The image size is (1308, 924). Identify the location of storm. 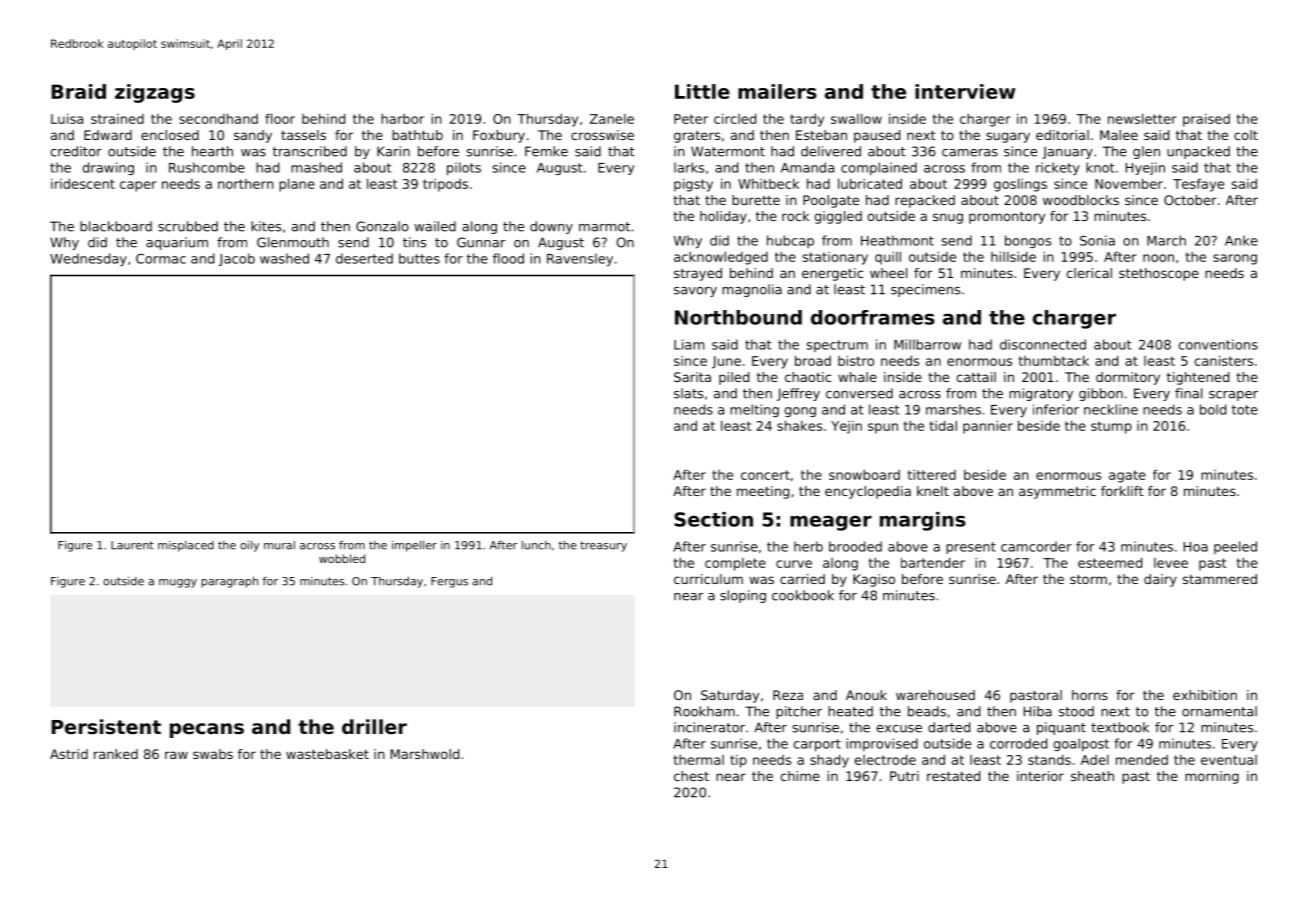
(1088, 579).
